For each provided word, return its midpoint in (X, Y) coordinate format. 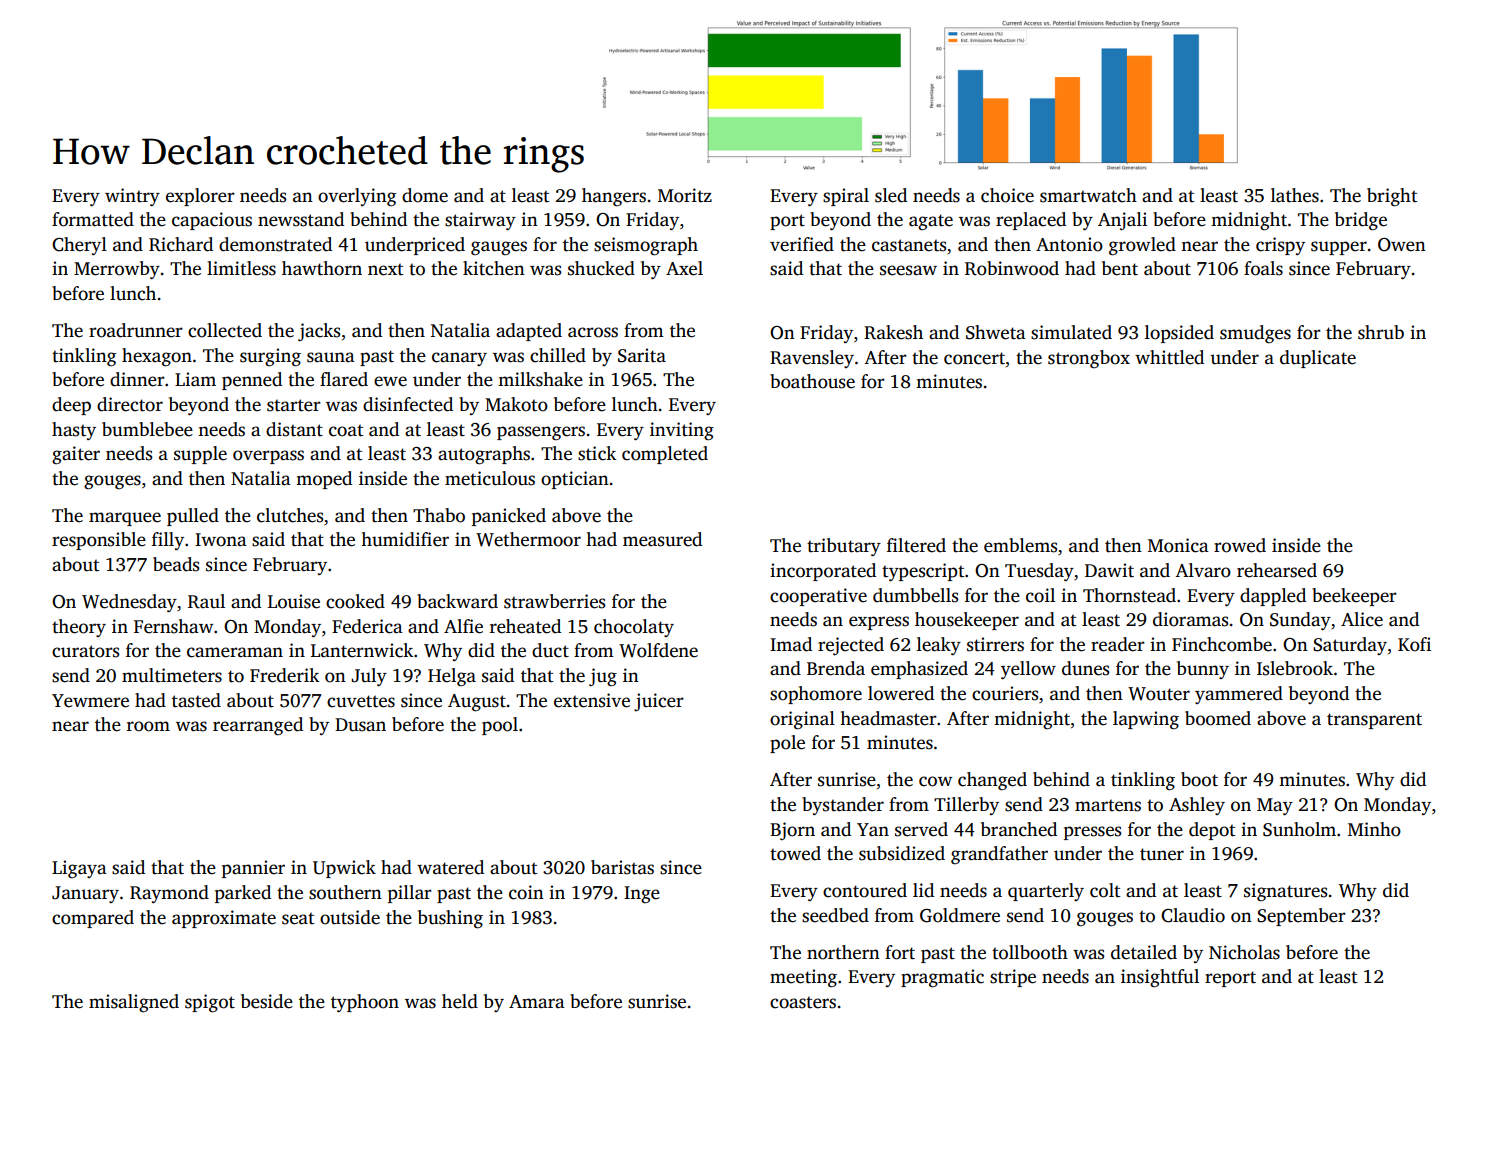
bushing (450, 919)
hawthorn (322, 268)
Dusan (360, 725)
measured (662, 539)
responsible (99, 541)
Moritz (685, 195)
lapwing (1146, 720)
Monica (1178, 545)
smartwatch (1088, 195)
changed (992, 781)
